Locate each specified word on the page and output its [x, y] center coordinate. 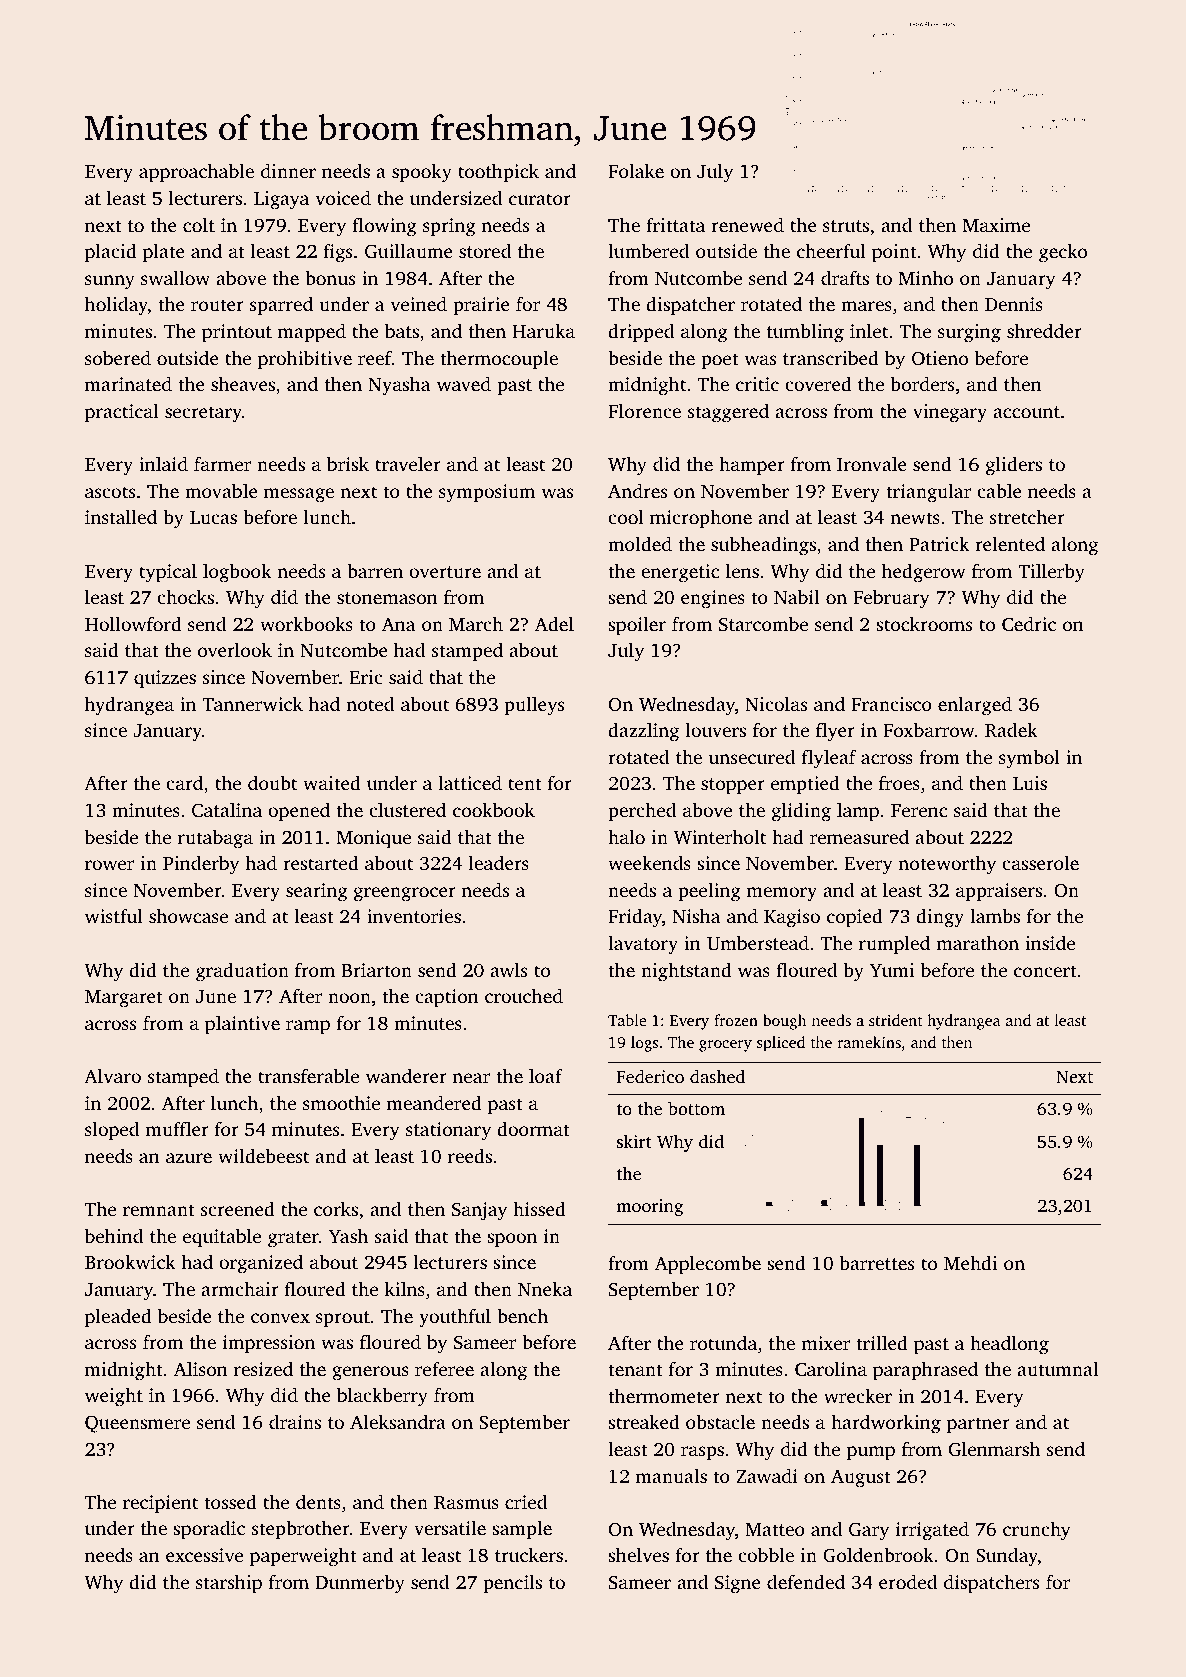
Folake [636, 170]
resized [263, 1369]
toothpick [498, 172]
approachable [196, 172]
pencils [512, 1583]
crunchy [1037, 1531]
